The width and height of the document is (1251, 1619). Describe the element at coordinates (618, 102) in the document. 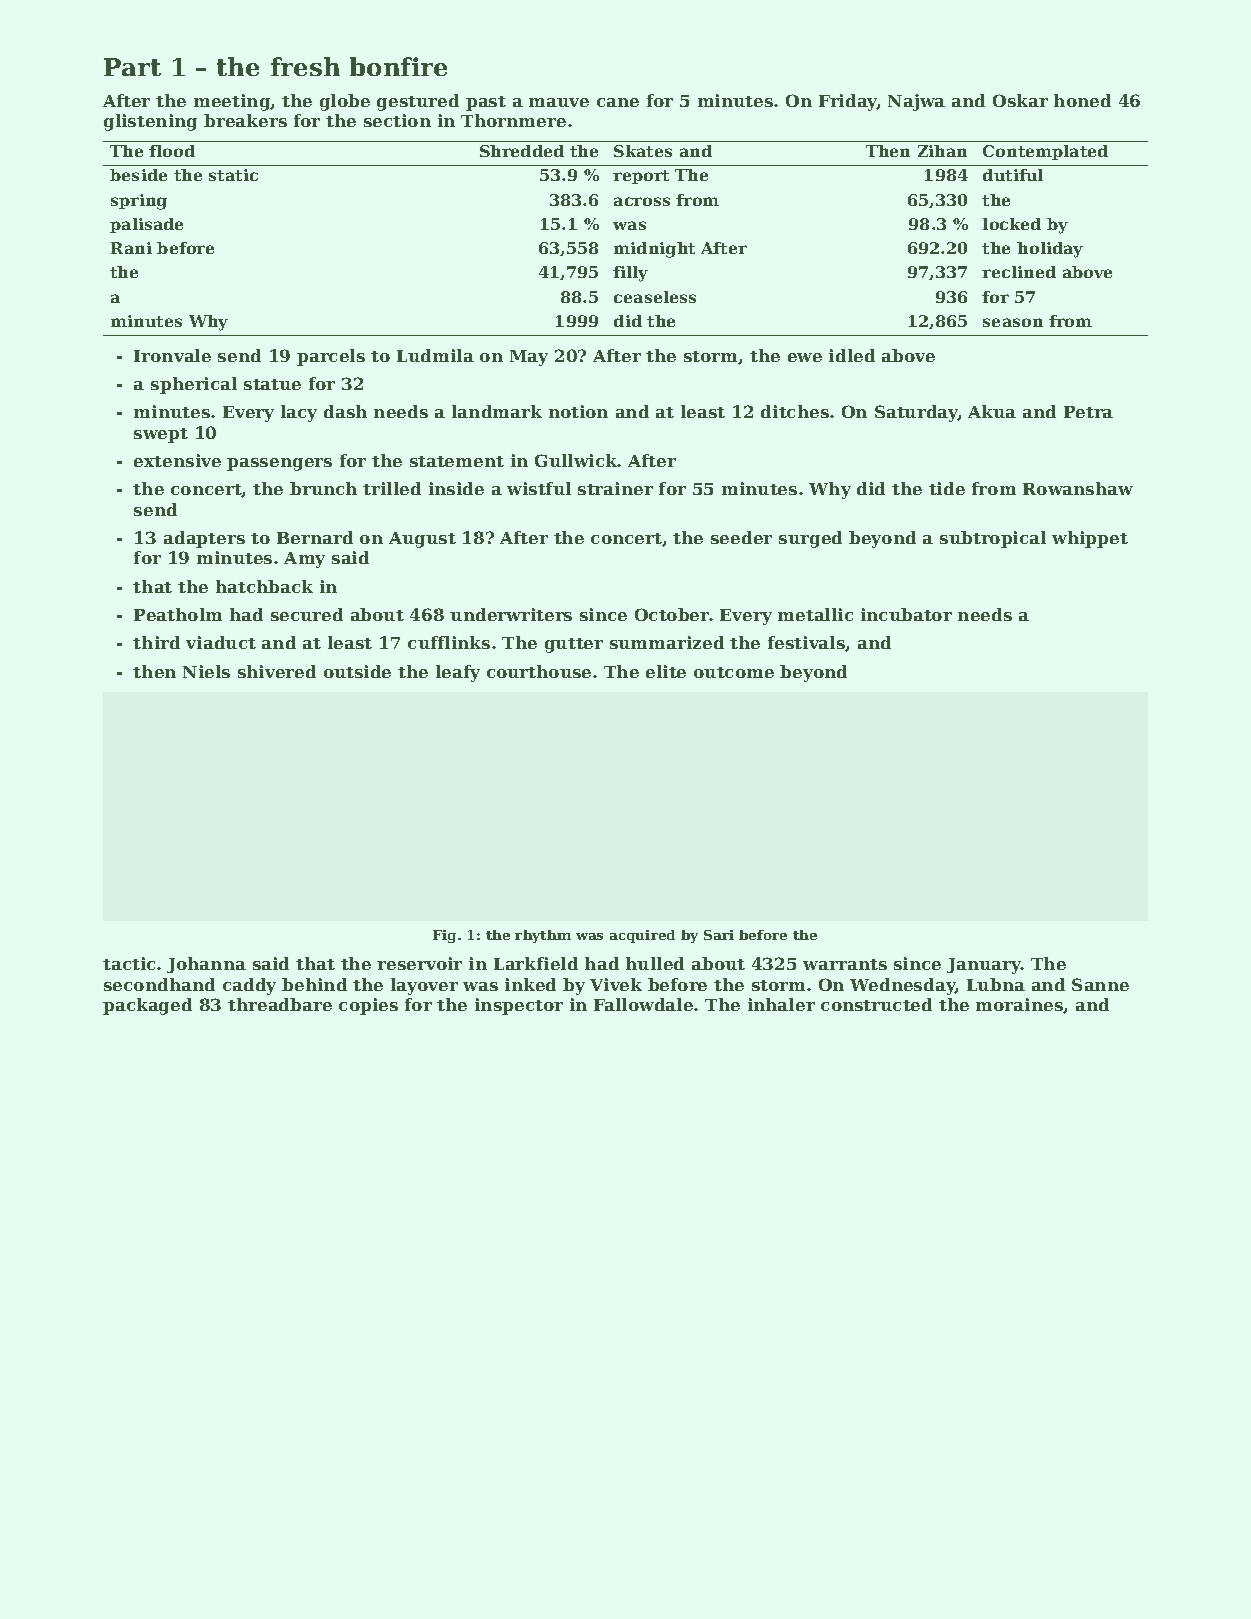

I see `cane` at that location.
